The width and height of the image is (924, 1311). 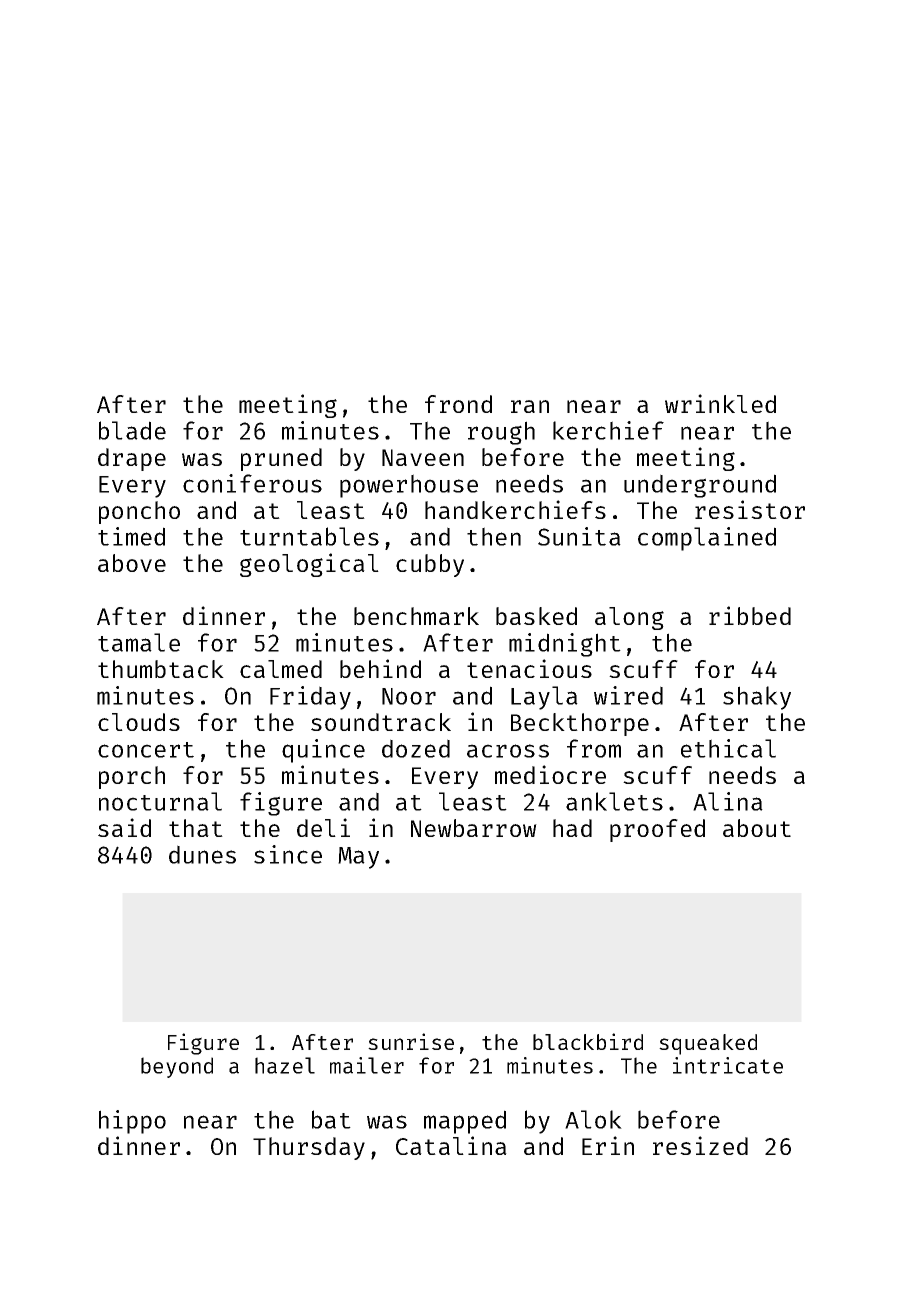 I want to click on ran, so click(x=530, y=406).
